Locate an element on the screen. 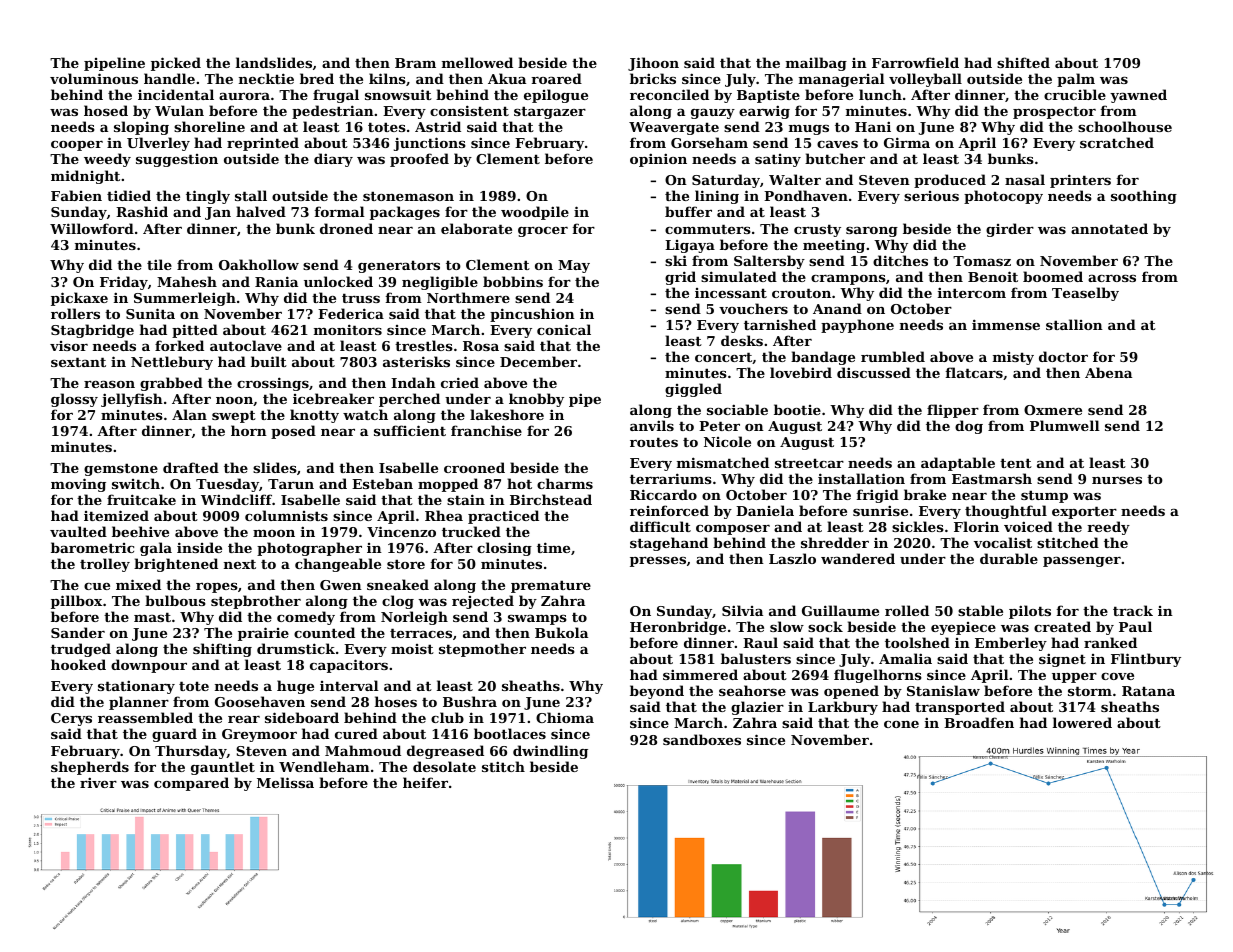 Image resolution: width=1233 pixels, height=952 pixels. river is located at coordinates (98, 782).
